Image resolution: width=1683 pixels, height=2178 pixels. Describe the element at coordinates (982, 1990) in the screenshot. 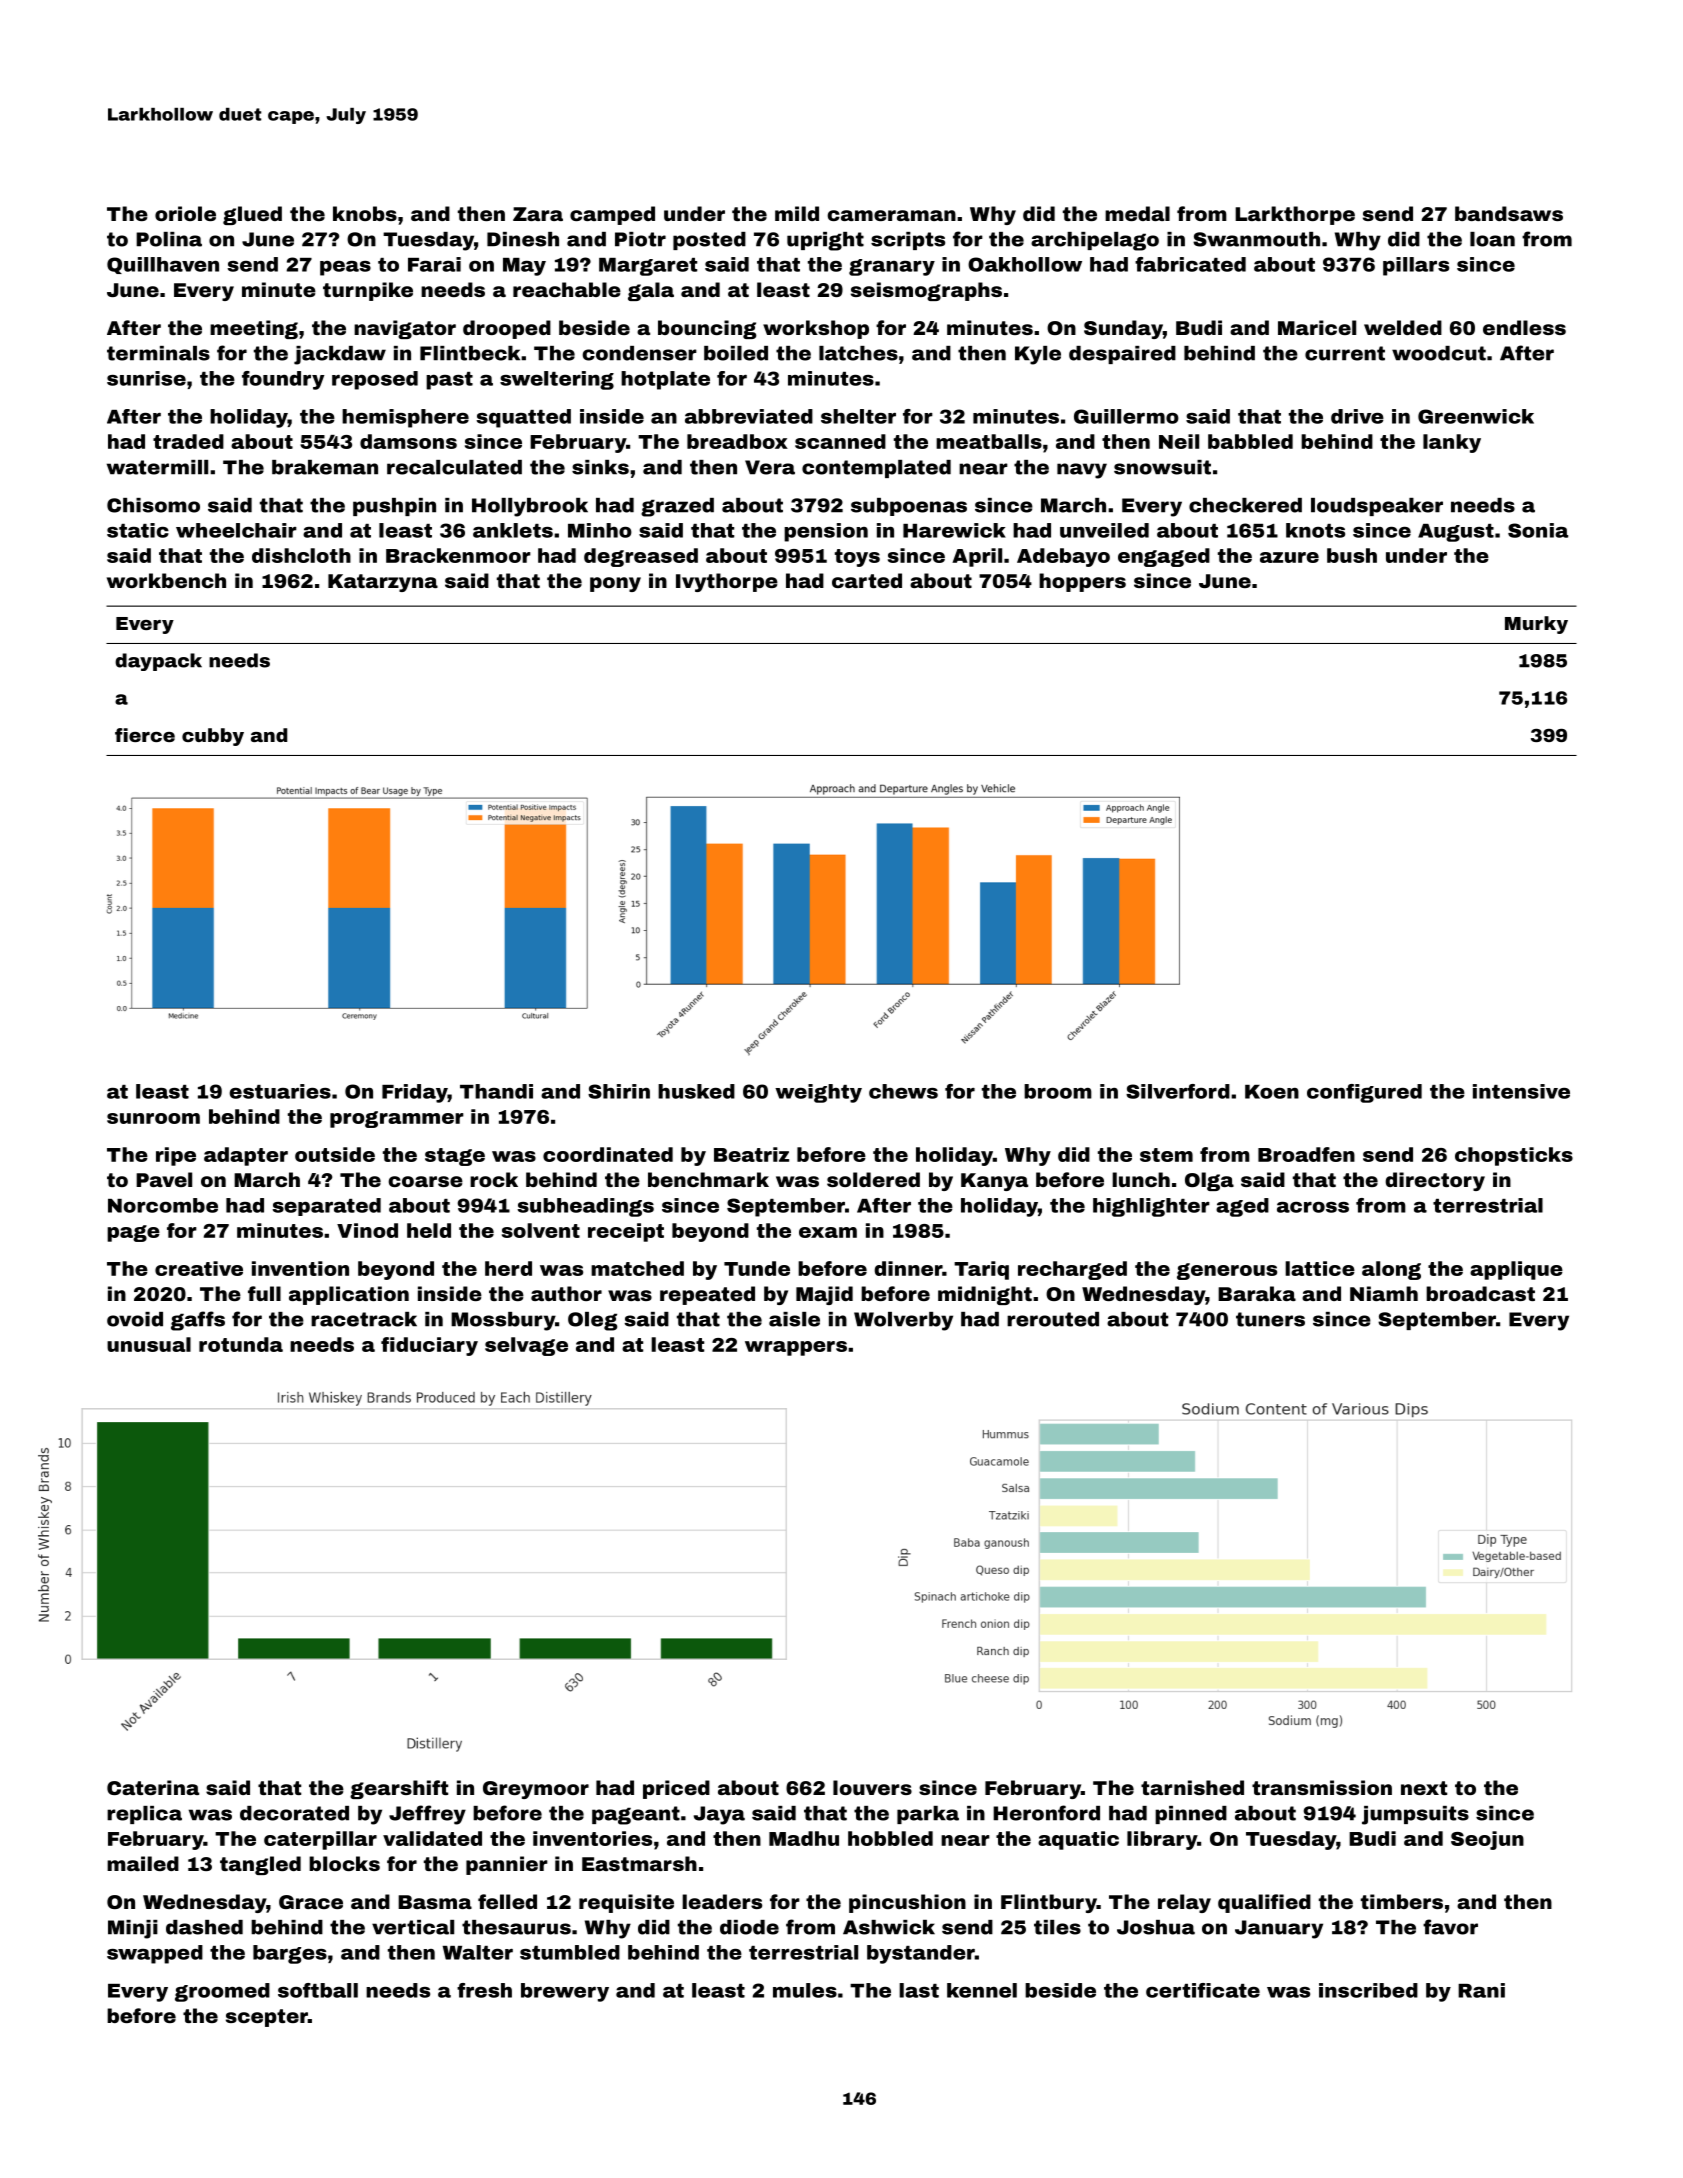

I see `kennel` at that location.
